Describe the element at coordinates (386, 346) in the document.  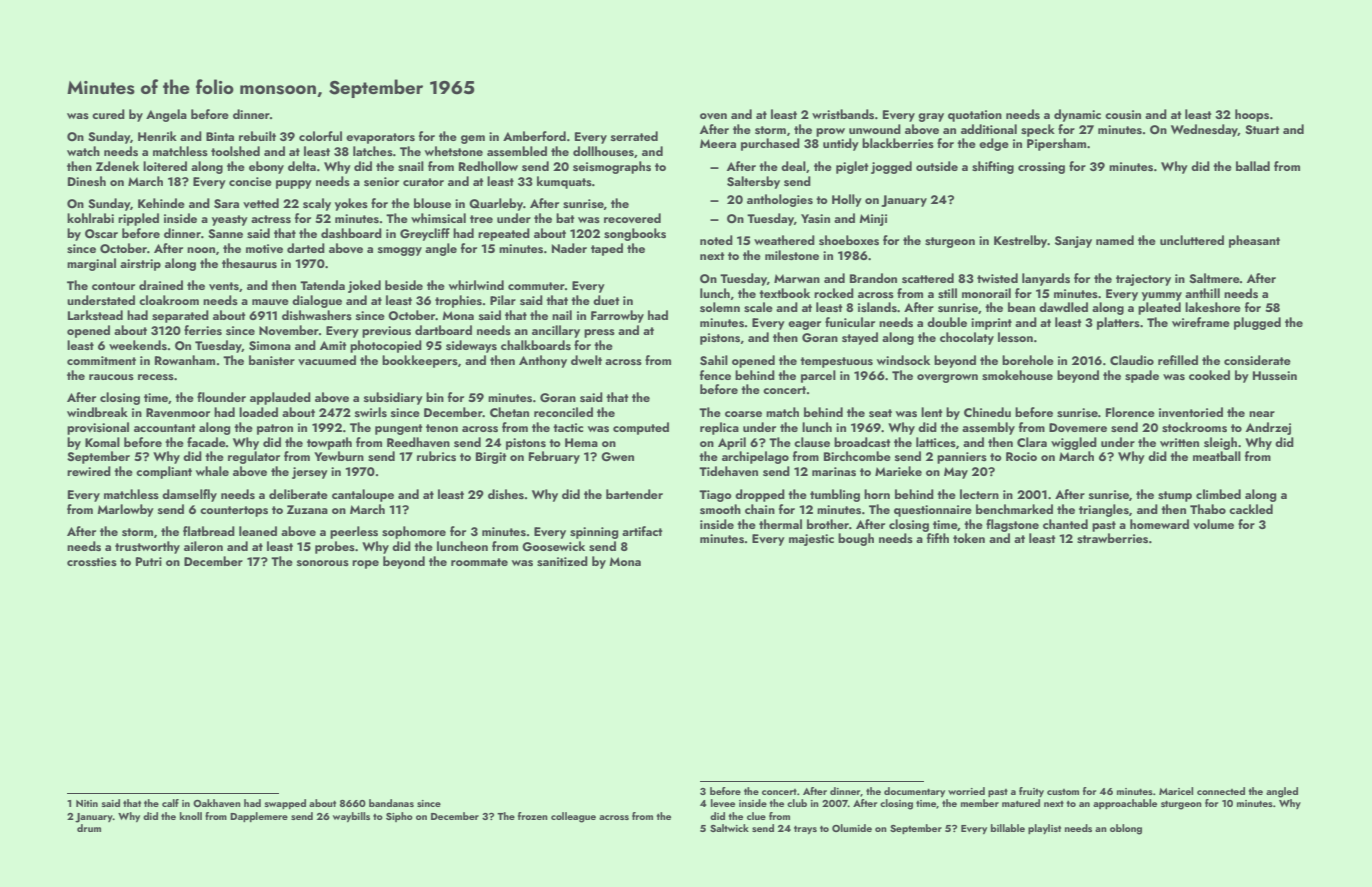
I see `photocopied` at that location.
